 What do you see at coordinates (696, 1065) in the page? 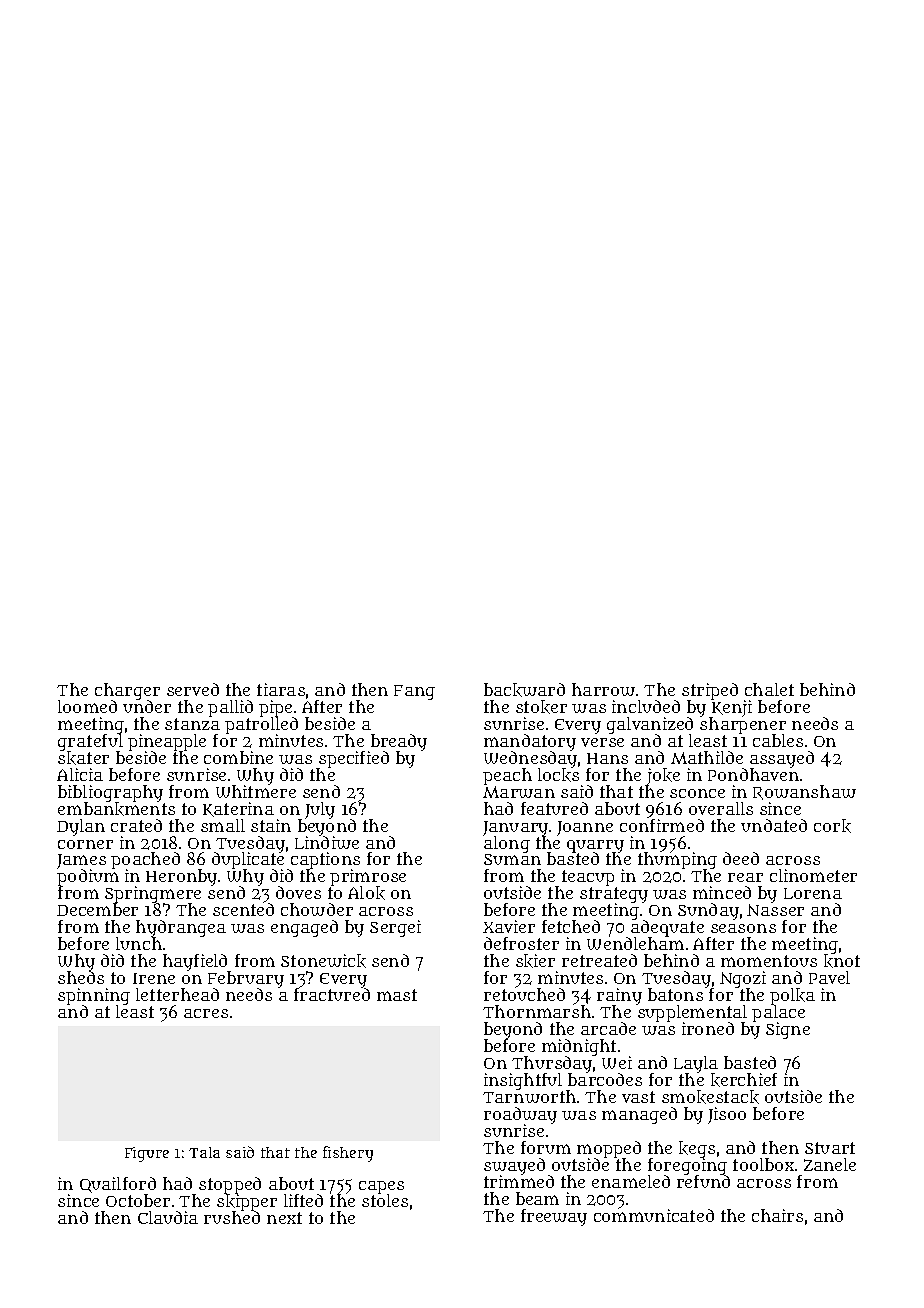
I see `Layla` at bounding box center [696, 1065].
